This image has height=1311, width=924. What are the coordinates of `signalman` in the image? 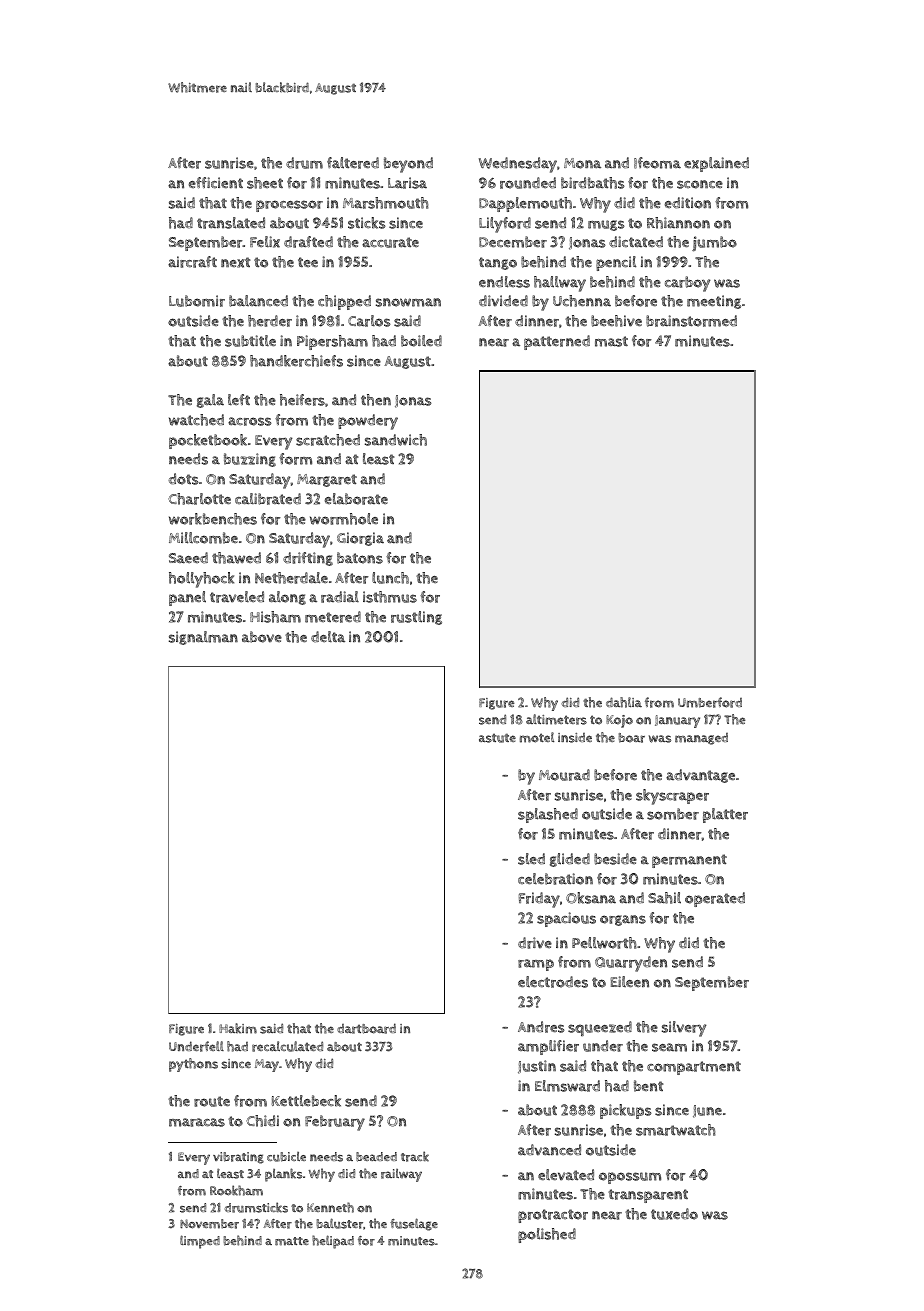 It's located at (203, 638).
